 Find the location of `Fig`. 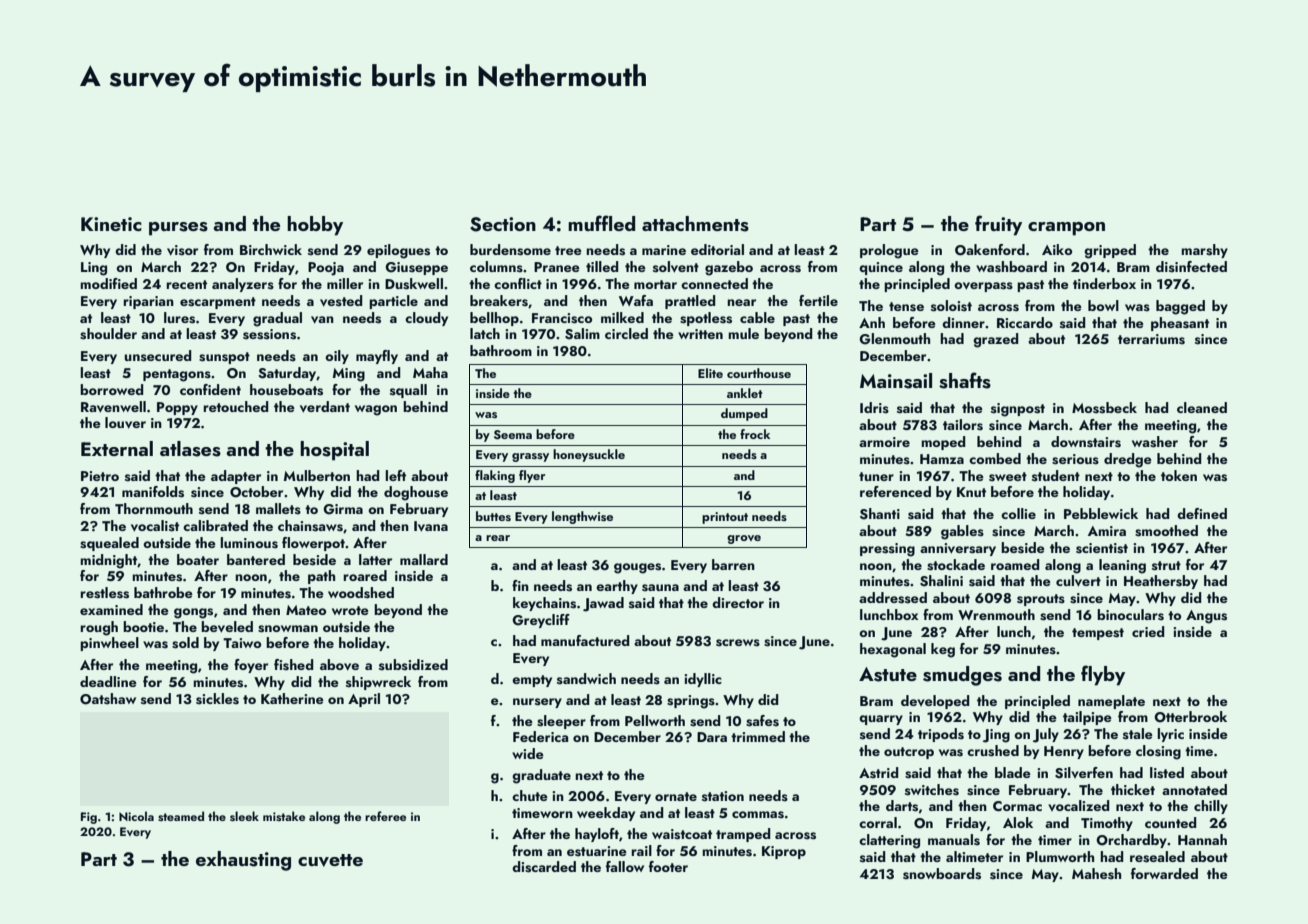

Fig is located at coordinates (89, 818).
